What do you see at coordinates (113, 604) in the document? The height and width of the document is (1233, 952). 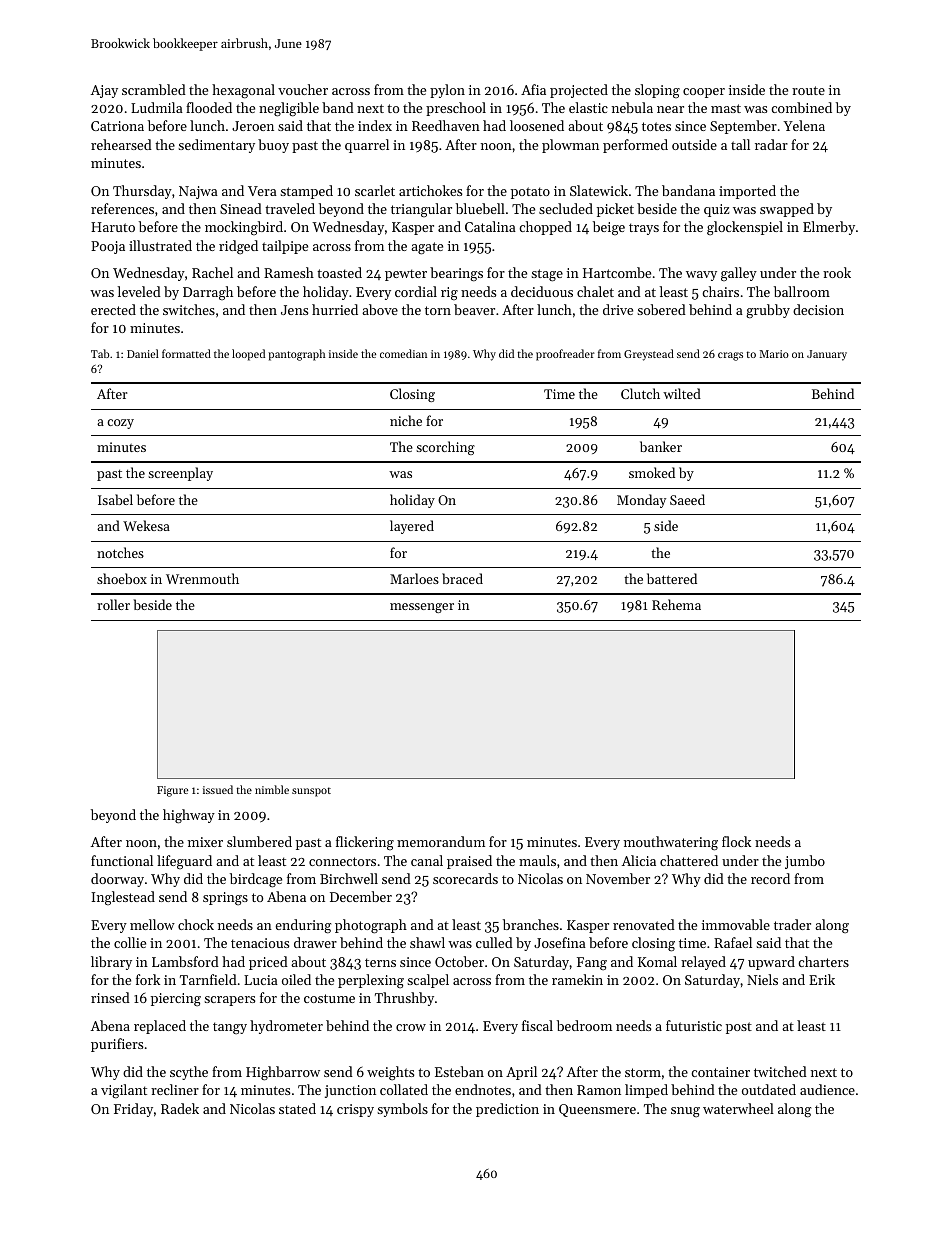 I see `roller` at bounding box center [113, 604].
